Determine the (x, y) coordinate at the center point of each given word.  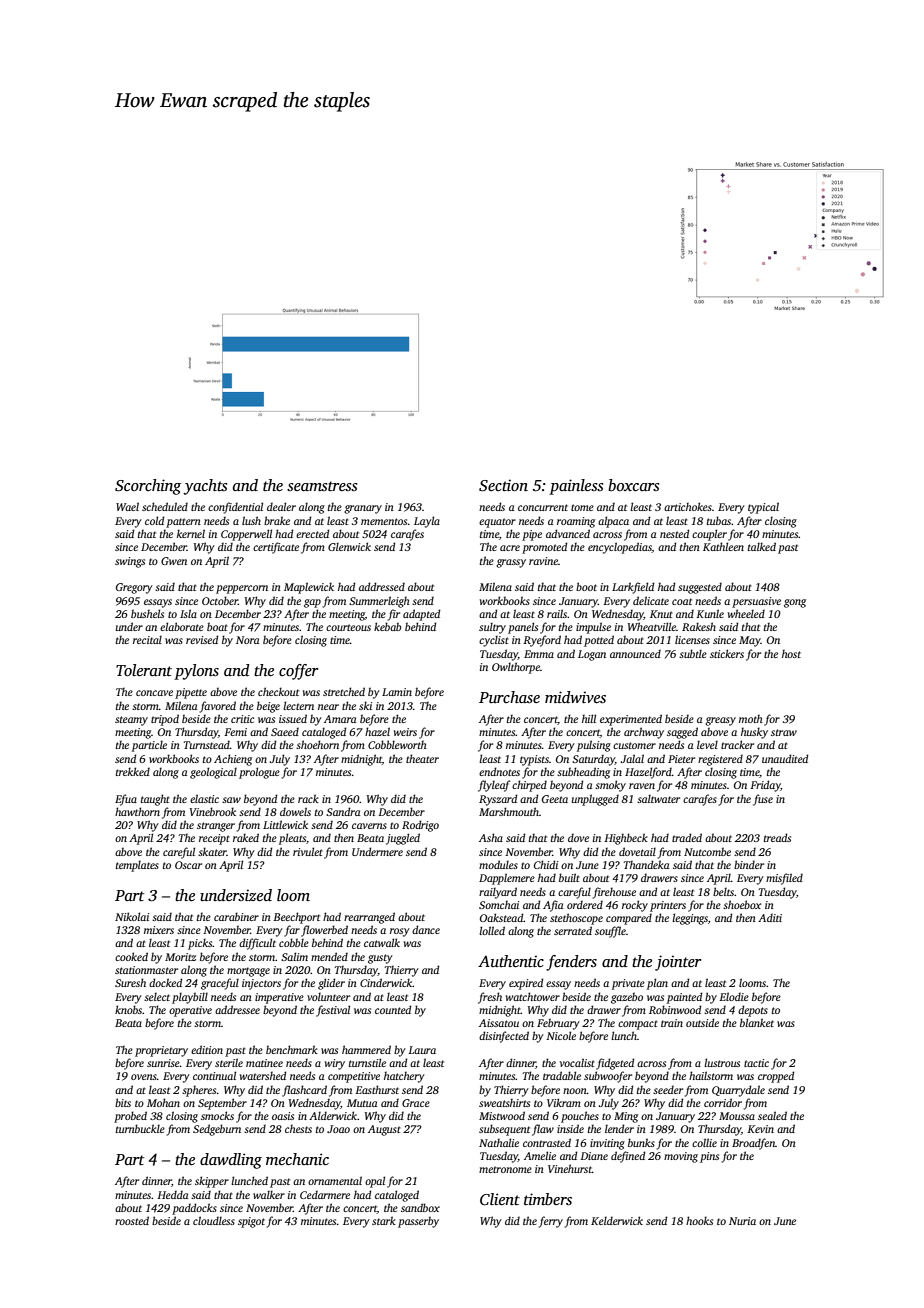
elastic (204, 798)
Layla (427, 522)
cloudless (214, 1220)
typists (534, 760)
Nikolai (132, 916)
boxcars (633, 485)
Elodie (734, 996)
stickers (727, 653)
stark (384, 1220)
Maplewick (309, 588)
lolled (492, 930)
